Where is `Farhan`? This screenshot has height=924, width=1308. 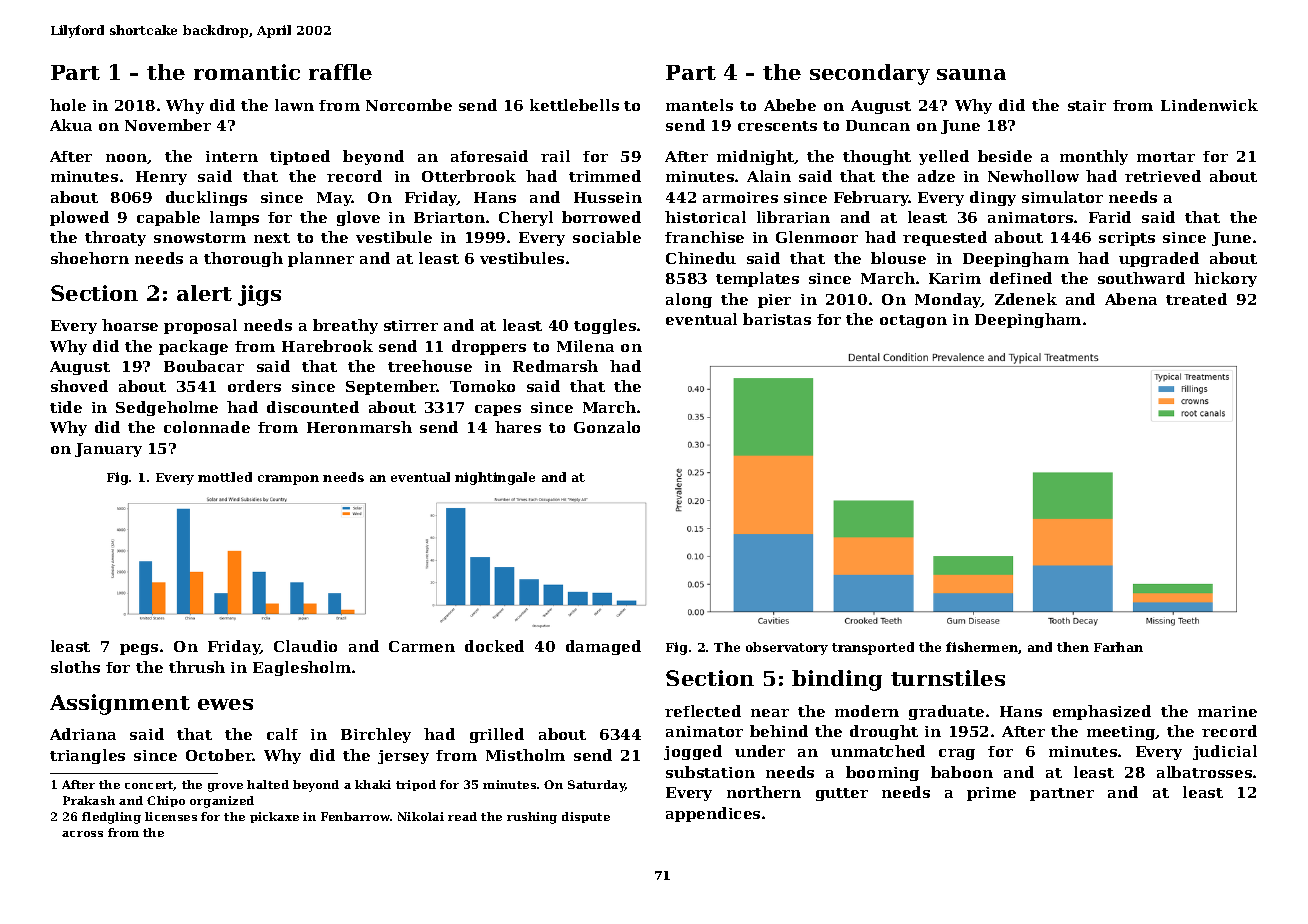
Farhan is located at coordinates (1118, 647).
